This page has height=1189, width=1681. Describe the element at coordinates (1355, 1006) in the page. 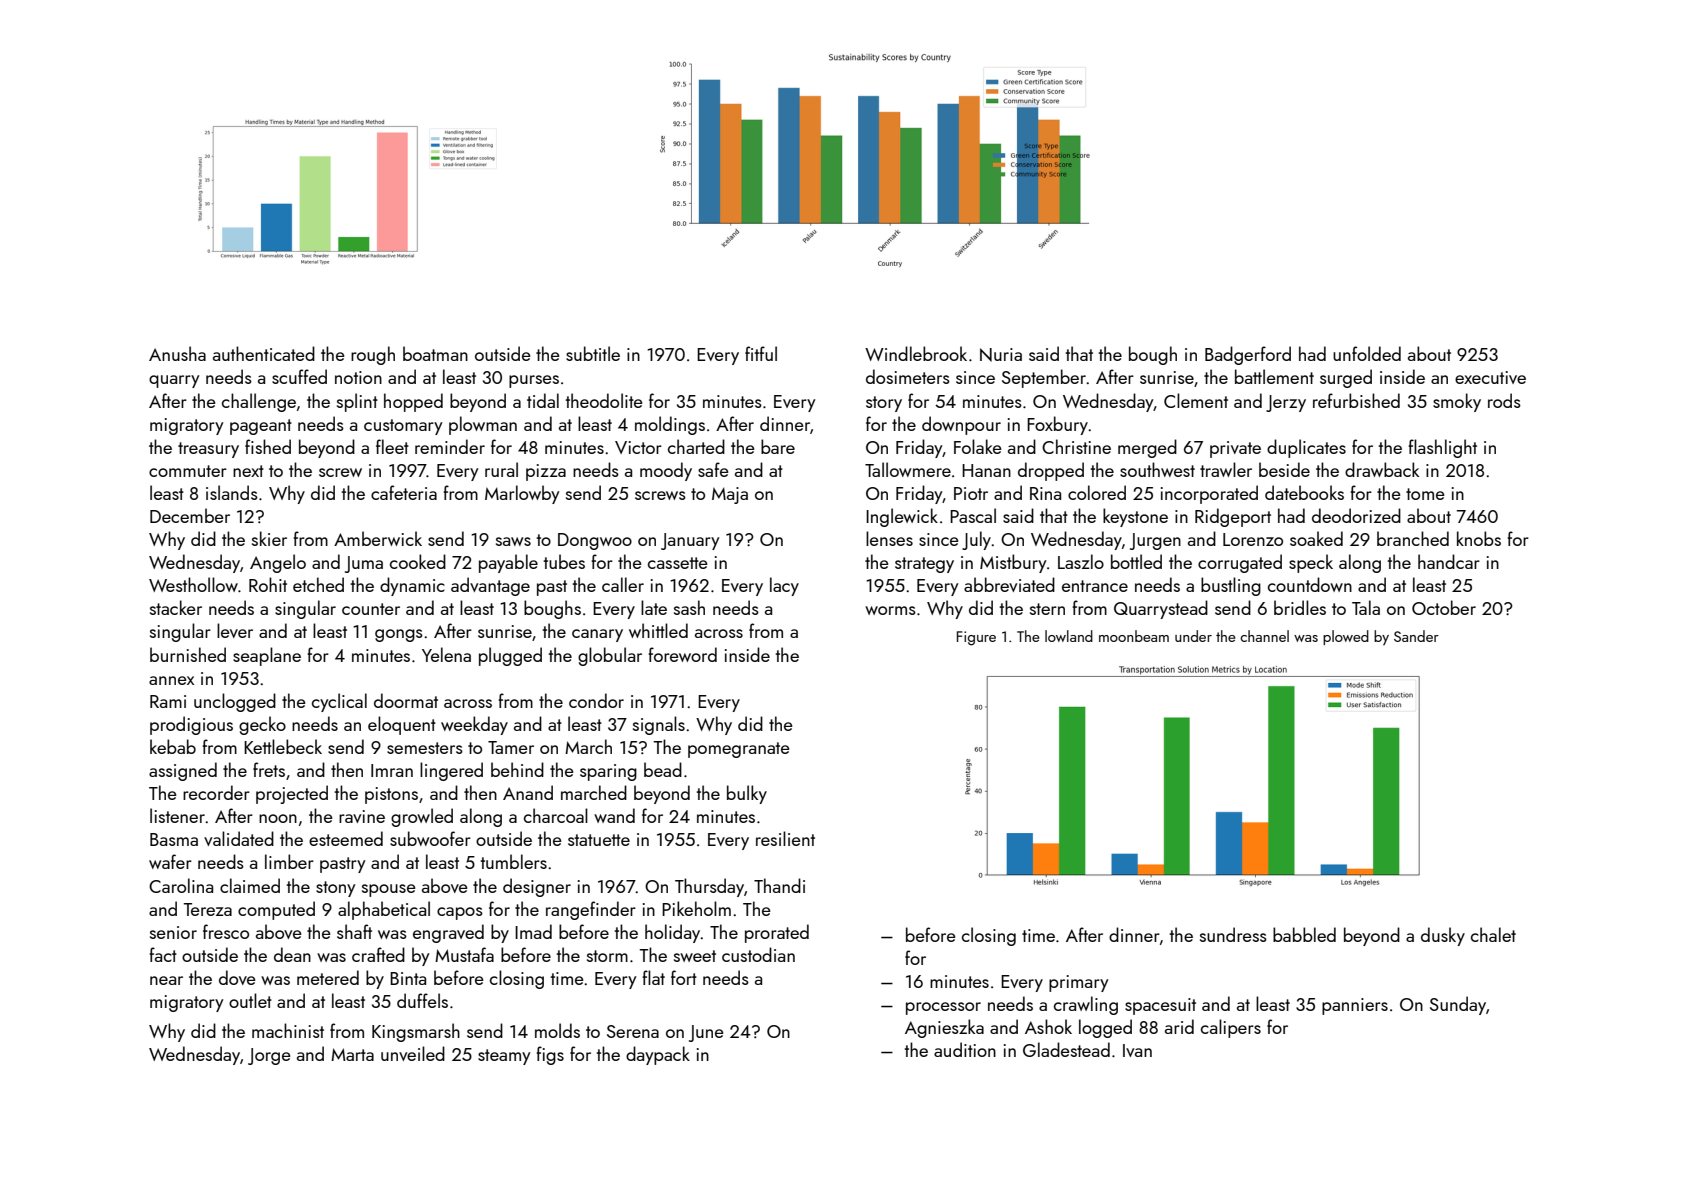

I see `panniers` at that location.
